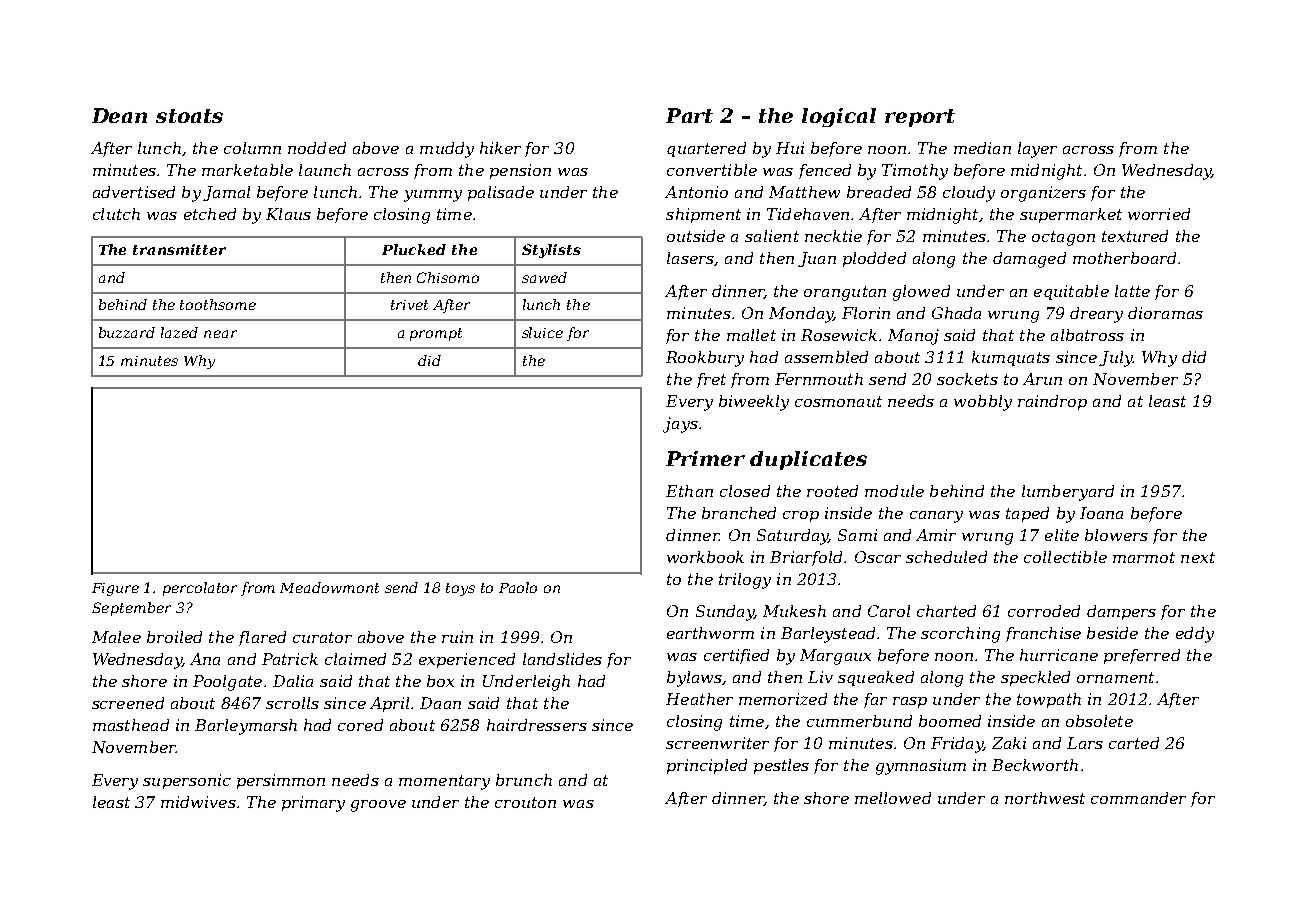 Image resolution: width=1308 pixels, height=924 pixels. Describe the element at coordinates (706, 149) in the screenshot. I see `quartered` at that location.
